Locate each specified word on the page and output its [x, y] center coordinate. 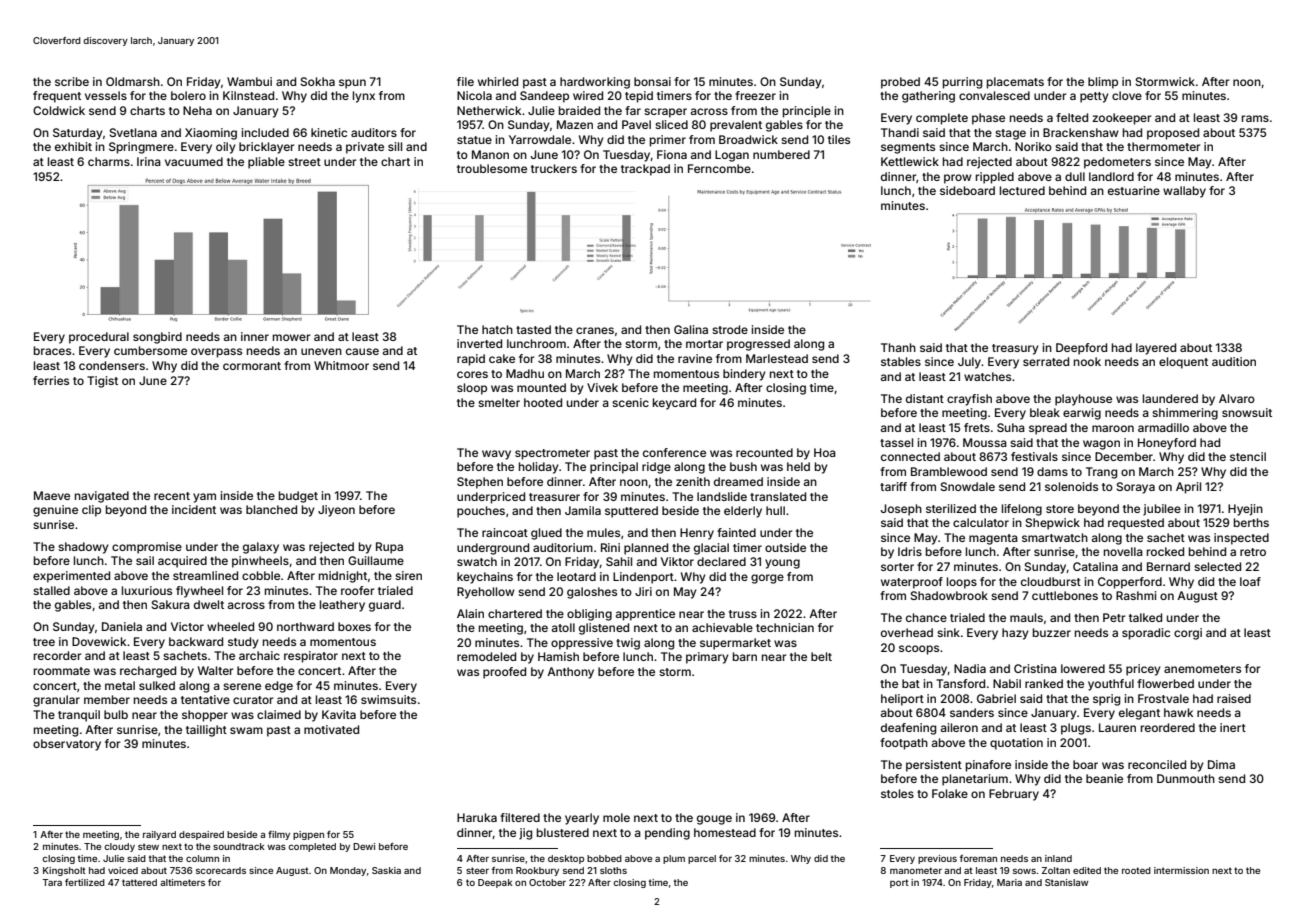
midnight [343, 577]
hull [775, 510]
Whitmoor [341, 365]
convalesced [994, 95]
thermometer [1163, 146]
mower [291, 337]
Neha [197, 110]
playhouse [1083, 400]
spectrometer [552, 454]
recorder [57, 655]
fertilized [85, 882]
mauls [1026, 617]
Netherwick [489, 110]
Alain [470, 613]
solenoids [1071, 486]
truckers [554, 168]
